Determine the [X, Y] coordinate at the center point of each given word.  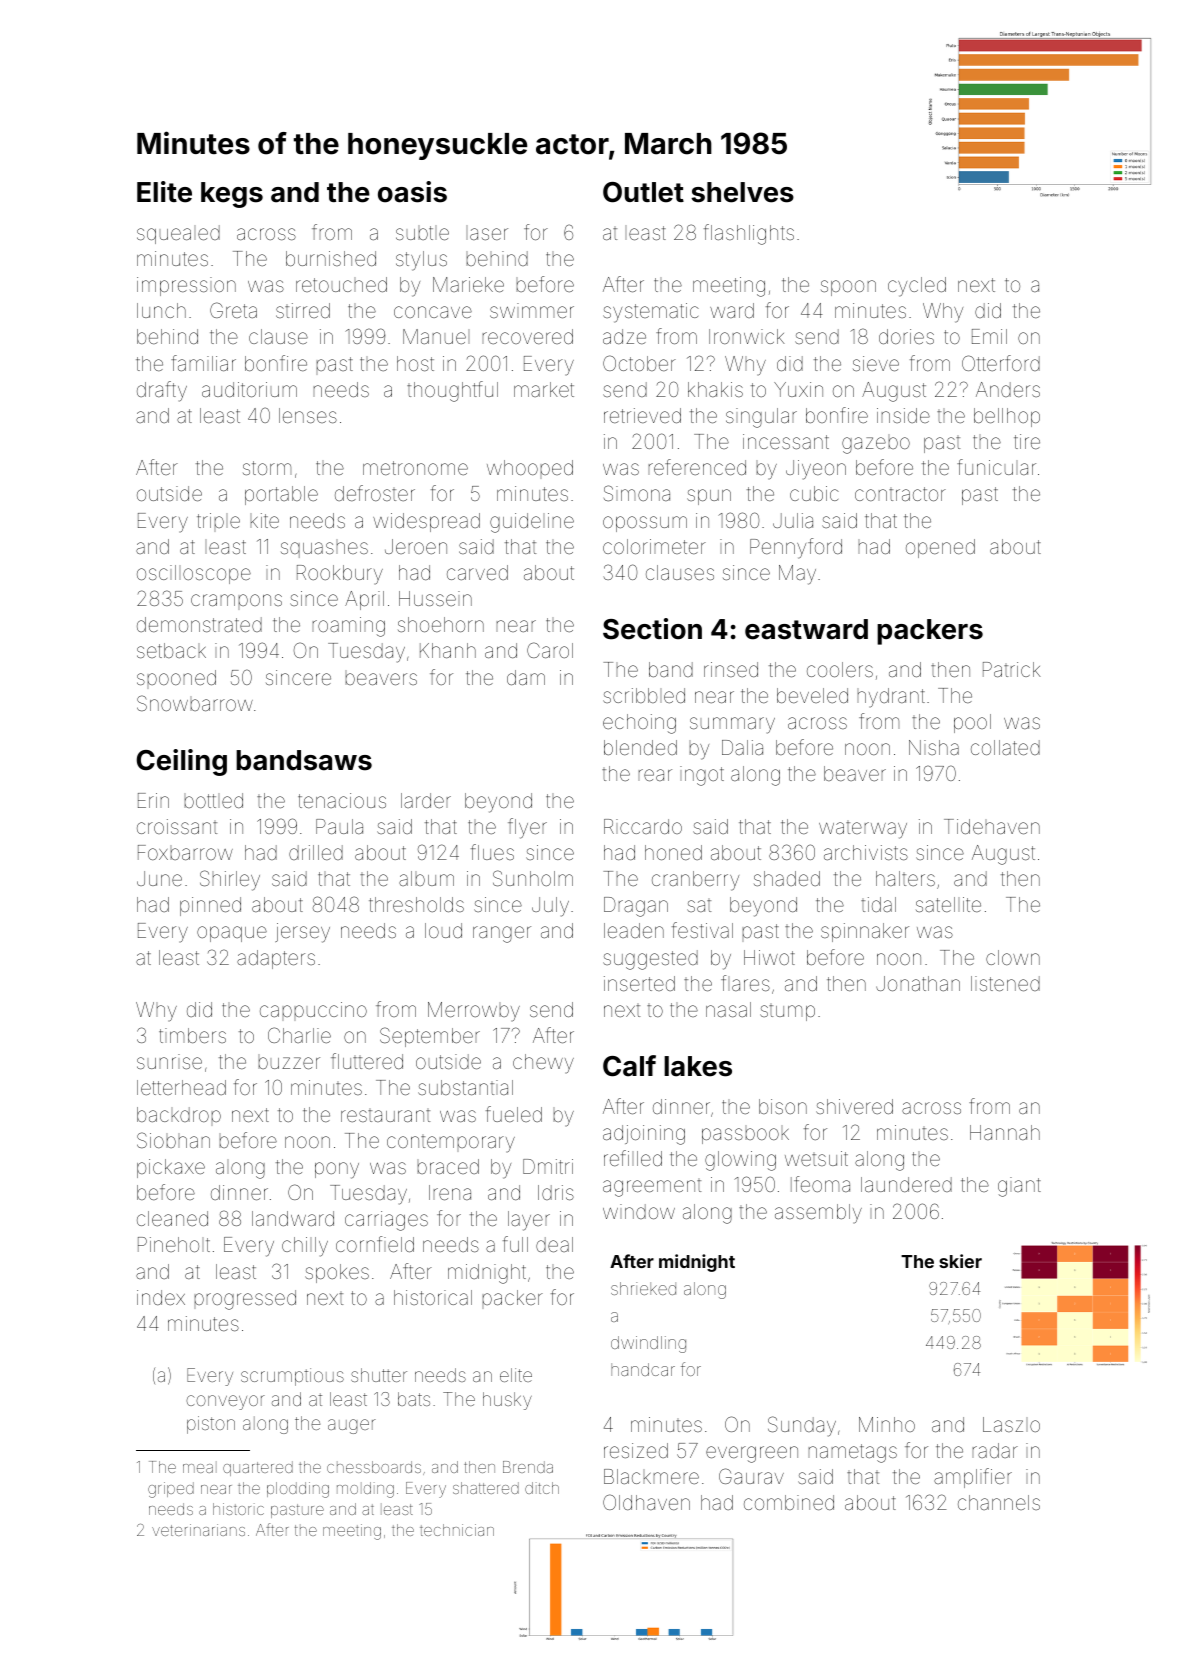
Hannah [1005, 1132]
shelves [742, 192]
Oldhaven [646, 1502]
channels [999, 1502]
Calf [629, 1066]
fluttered [367, 1061]
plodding [298, 1490]
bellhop [1007, 417]
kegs [232, 195]
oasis [412, 192]
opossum [645, 524]
